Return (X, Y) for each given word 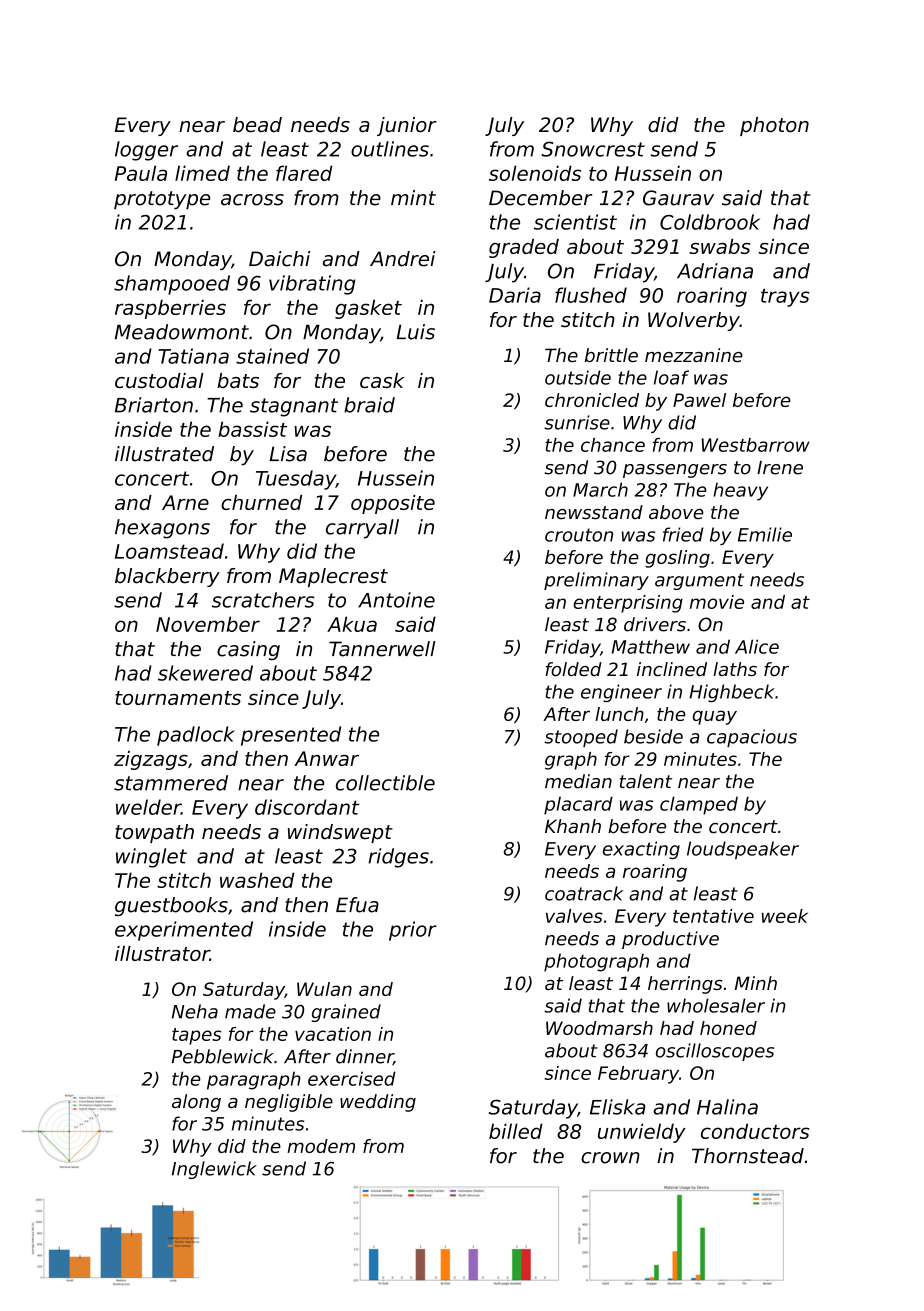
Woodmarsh (599, 1028)
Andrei (403, 259)
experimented (184, 931)
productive (670, 940)
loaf (671, 377)
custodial (159, 380)
